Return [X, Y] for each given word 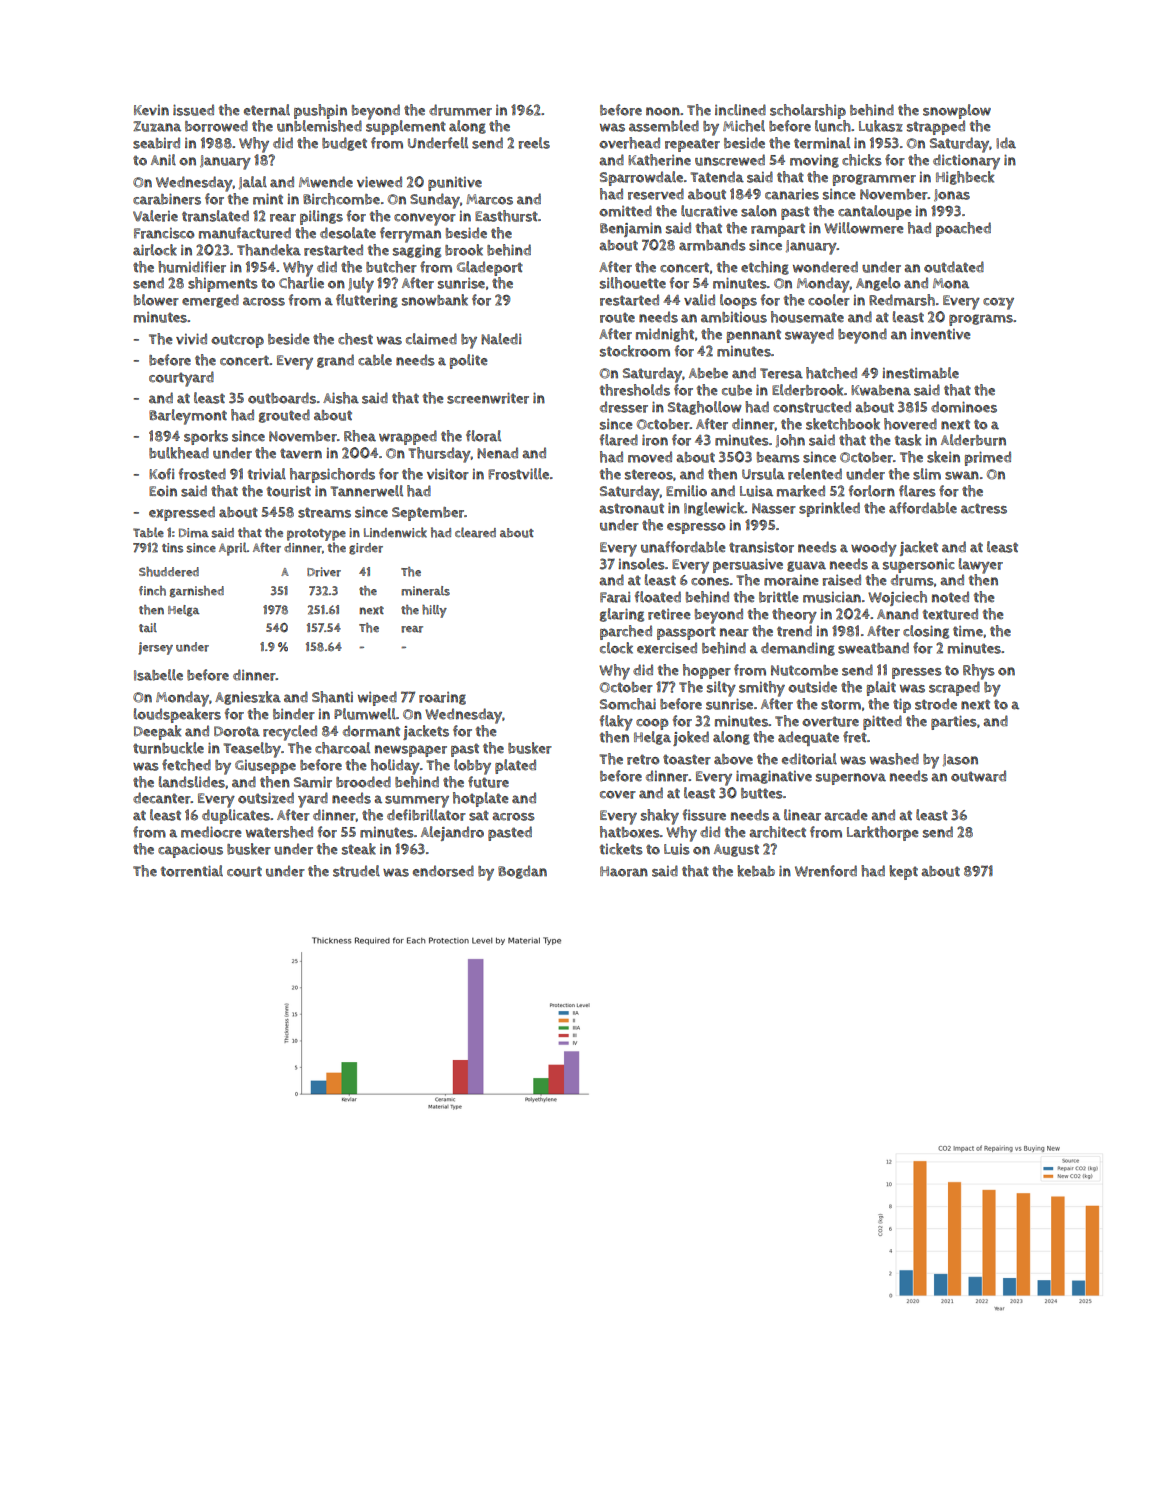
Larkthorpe [883, 833]
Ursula [763, 474]
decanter [162, 798]
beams [778, 457]
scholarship [808, 111]
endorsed [443, 871]
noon [663, 111]
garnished [197, 592]
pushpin [320, 111]
